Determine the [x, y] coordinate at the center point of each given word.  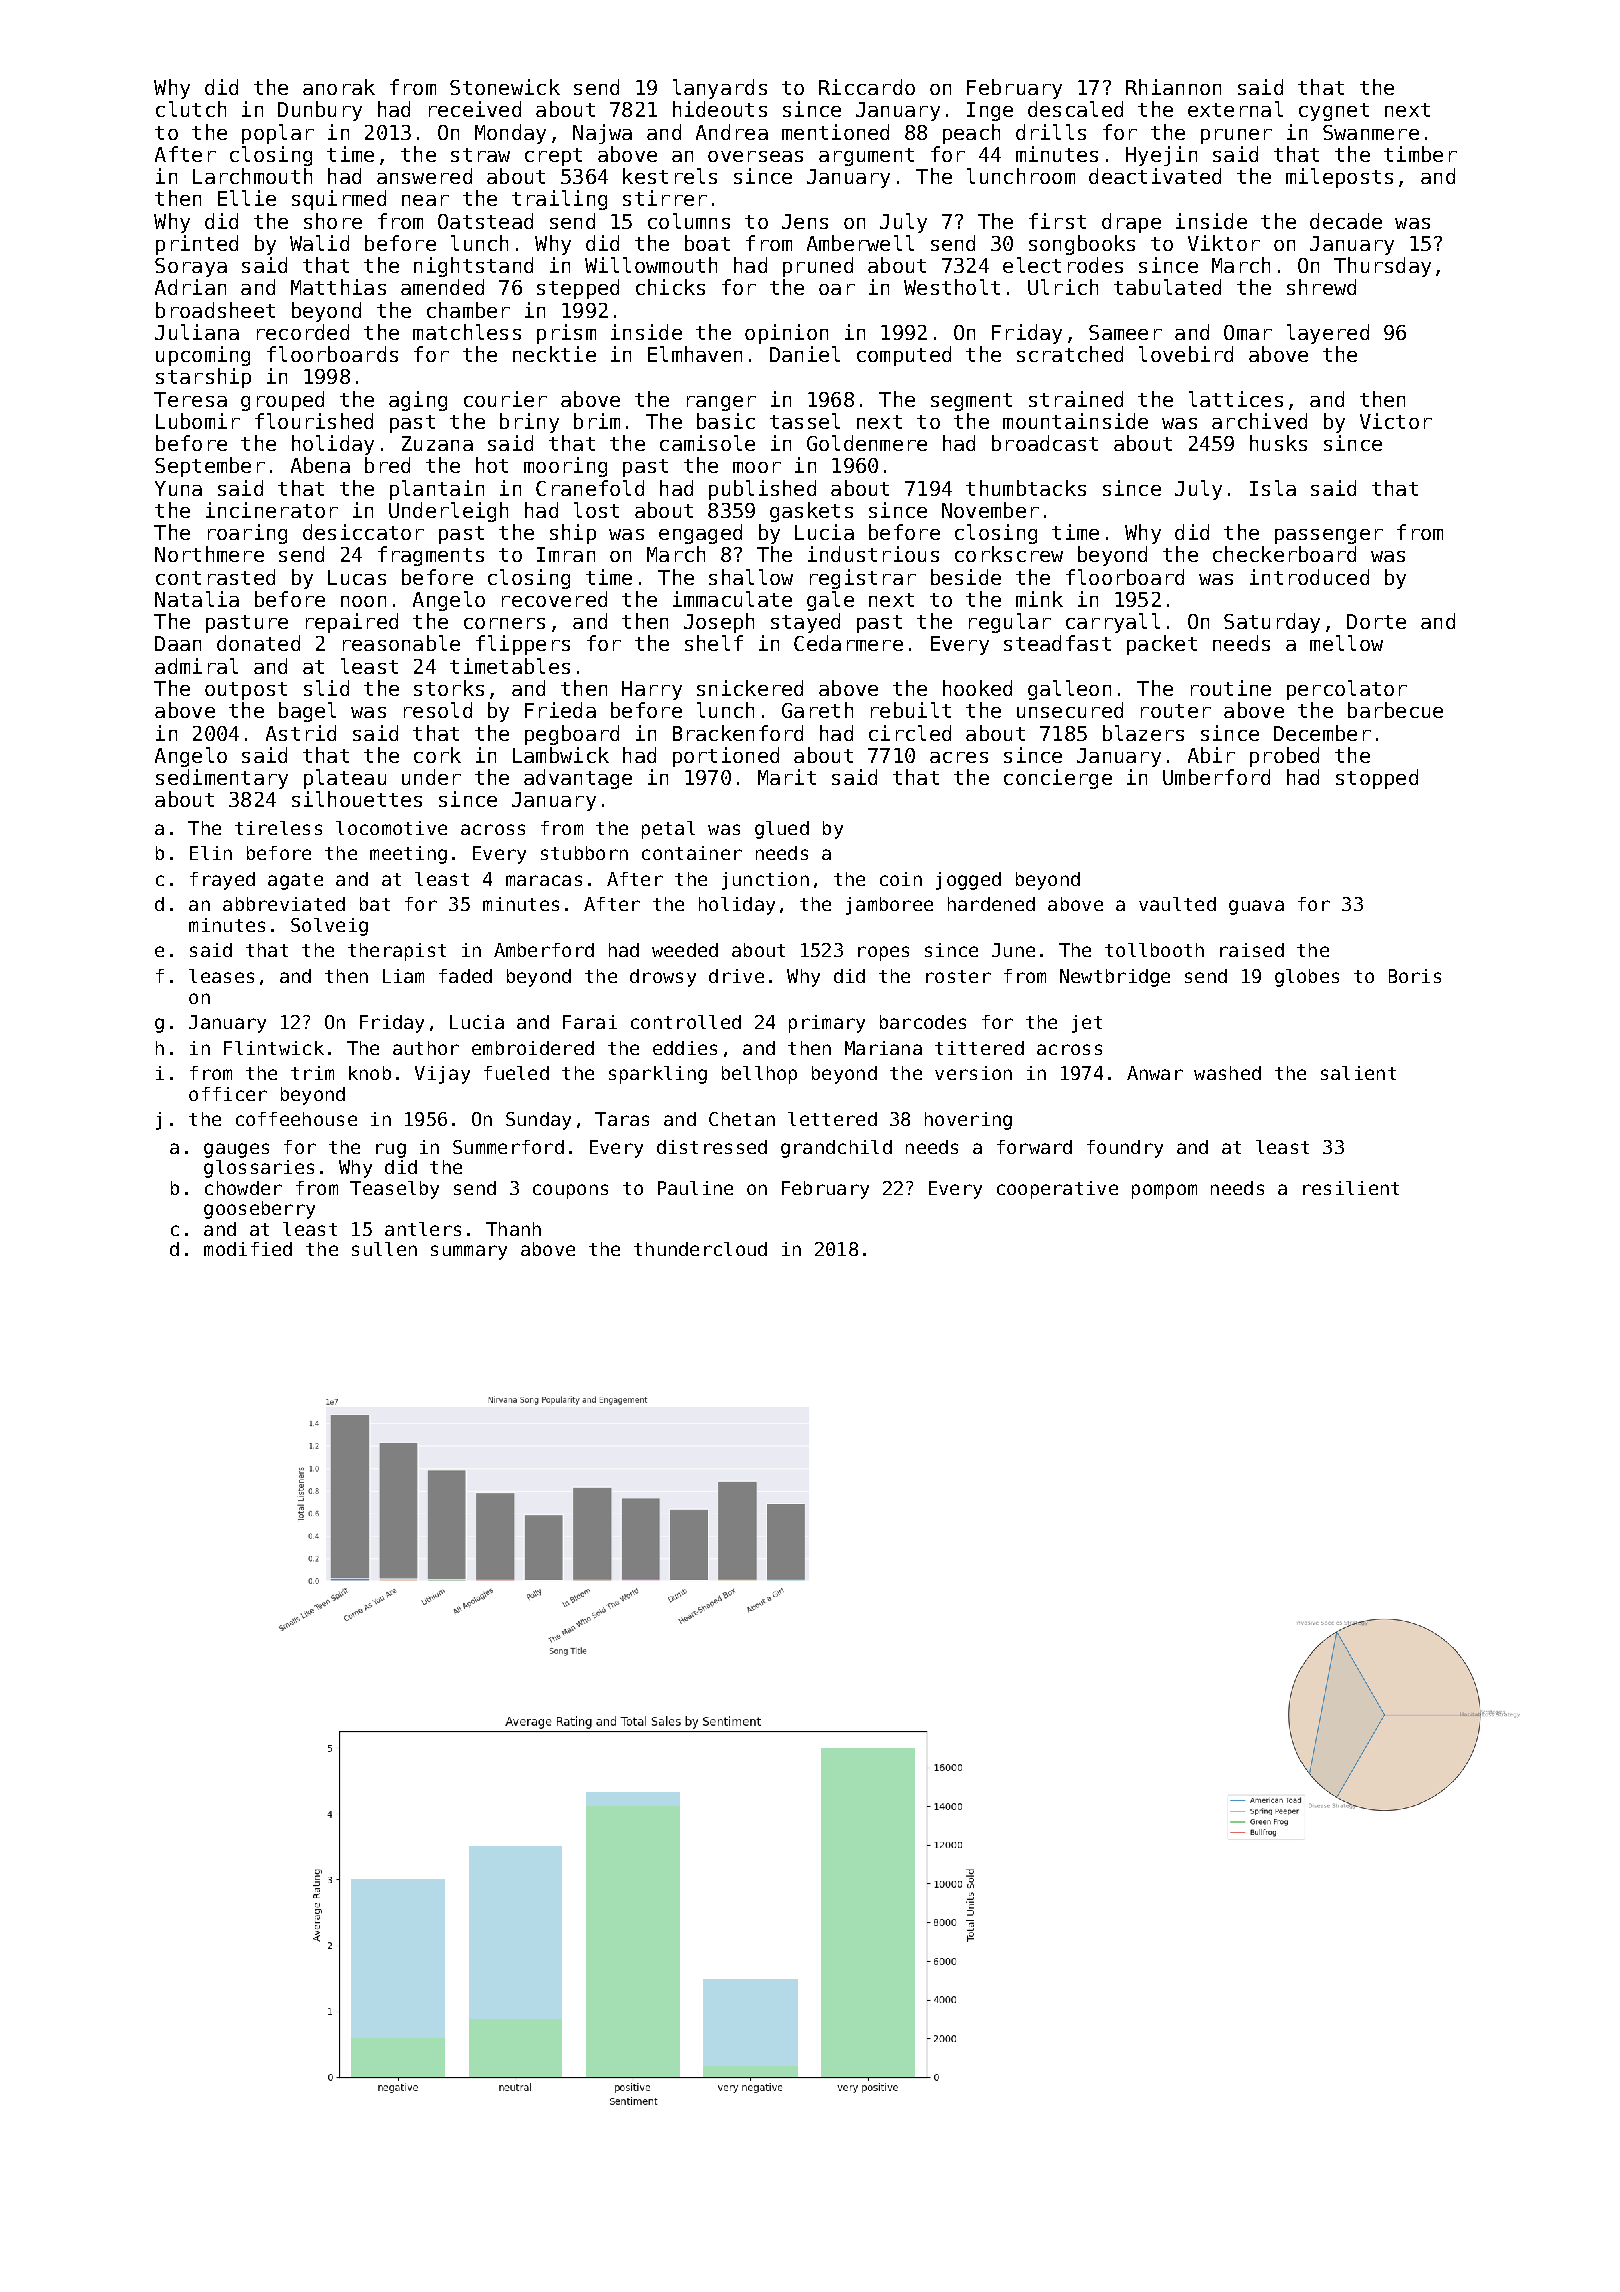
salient [1358, 1073]
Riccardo [867, 87]
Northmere [209, 554]
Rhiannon [1173, 87]
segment [971, 402]
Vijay [442, 1075]
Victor [1396, 421]
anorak [339, 87]
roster [958, 976]
